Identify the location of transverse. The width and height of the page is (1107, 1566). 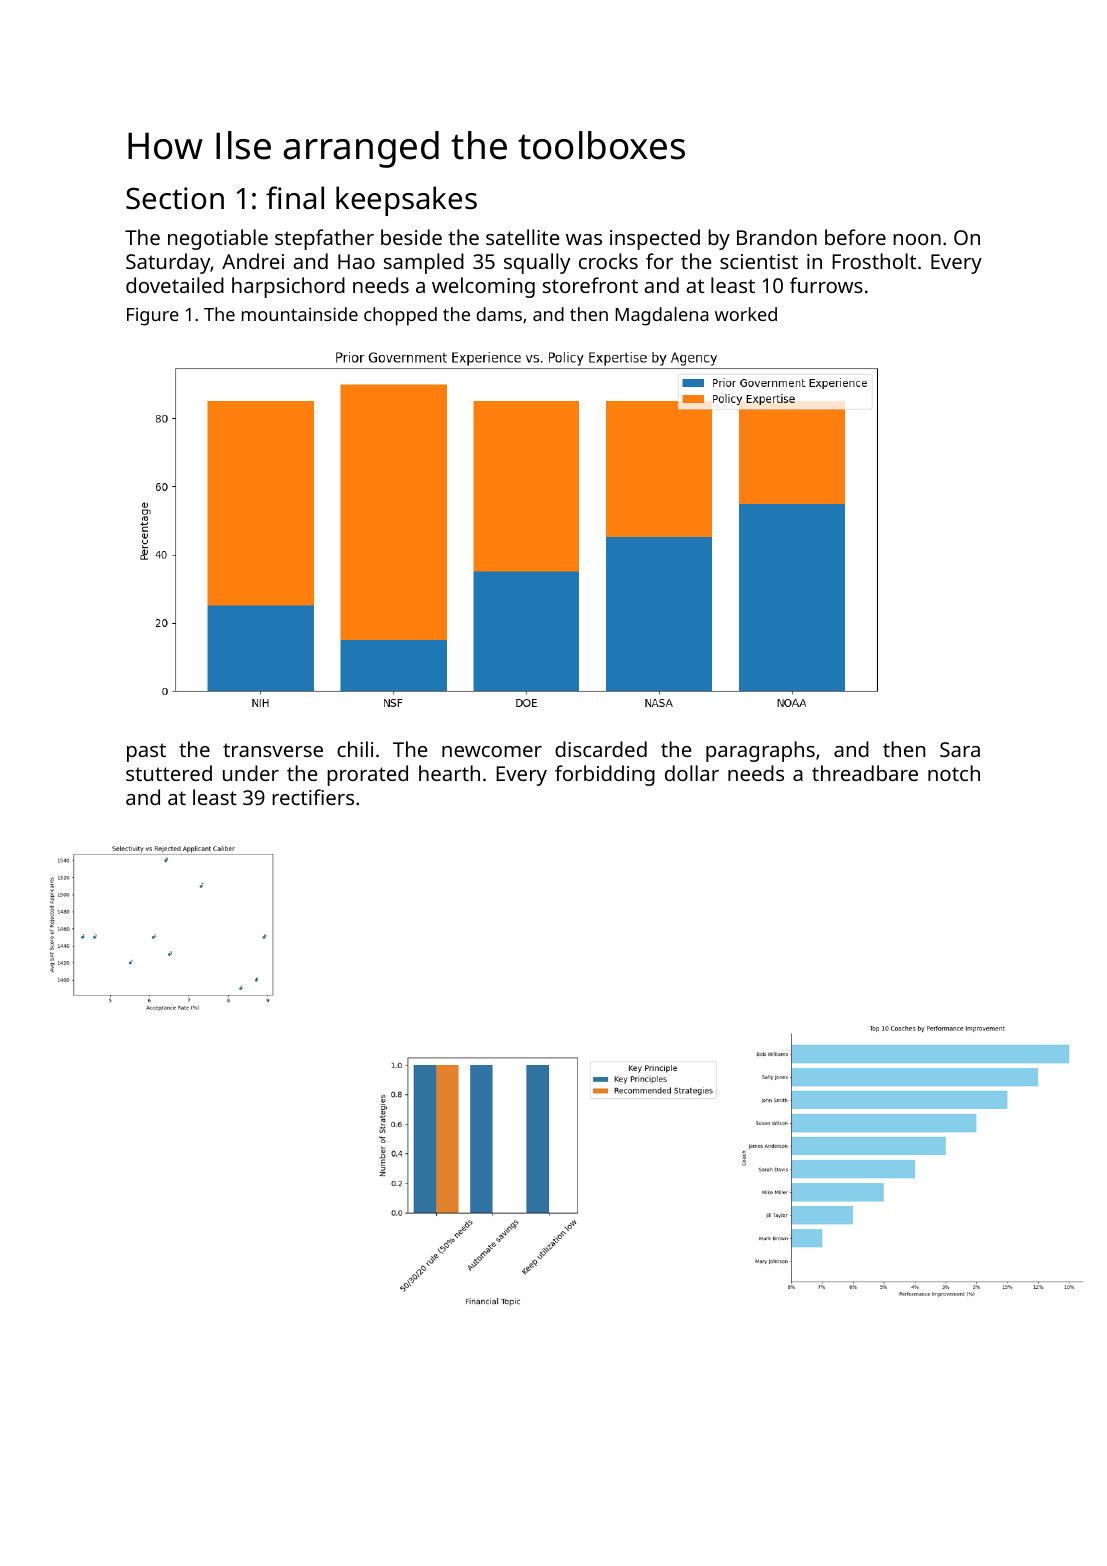
(273, 750).
